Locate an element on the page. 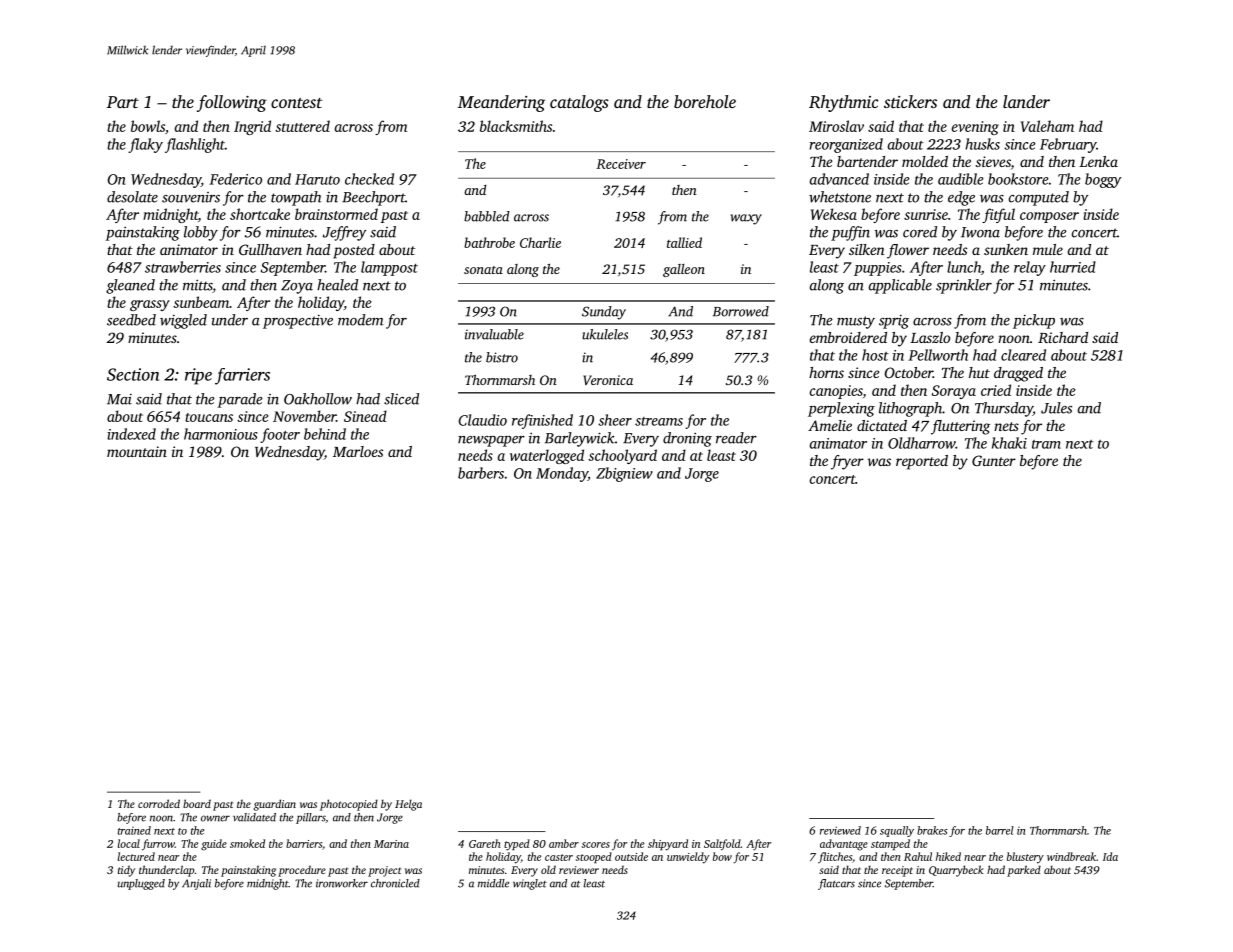 The image size is (1233, 952). Federico is located at coordinates (236, 179).
